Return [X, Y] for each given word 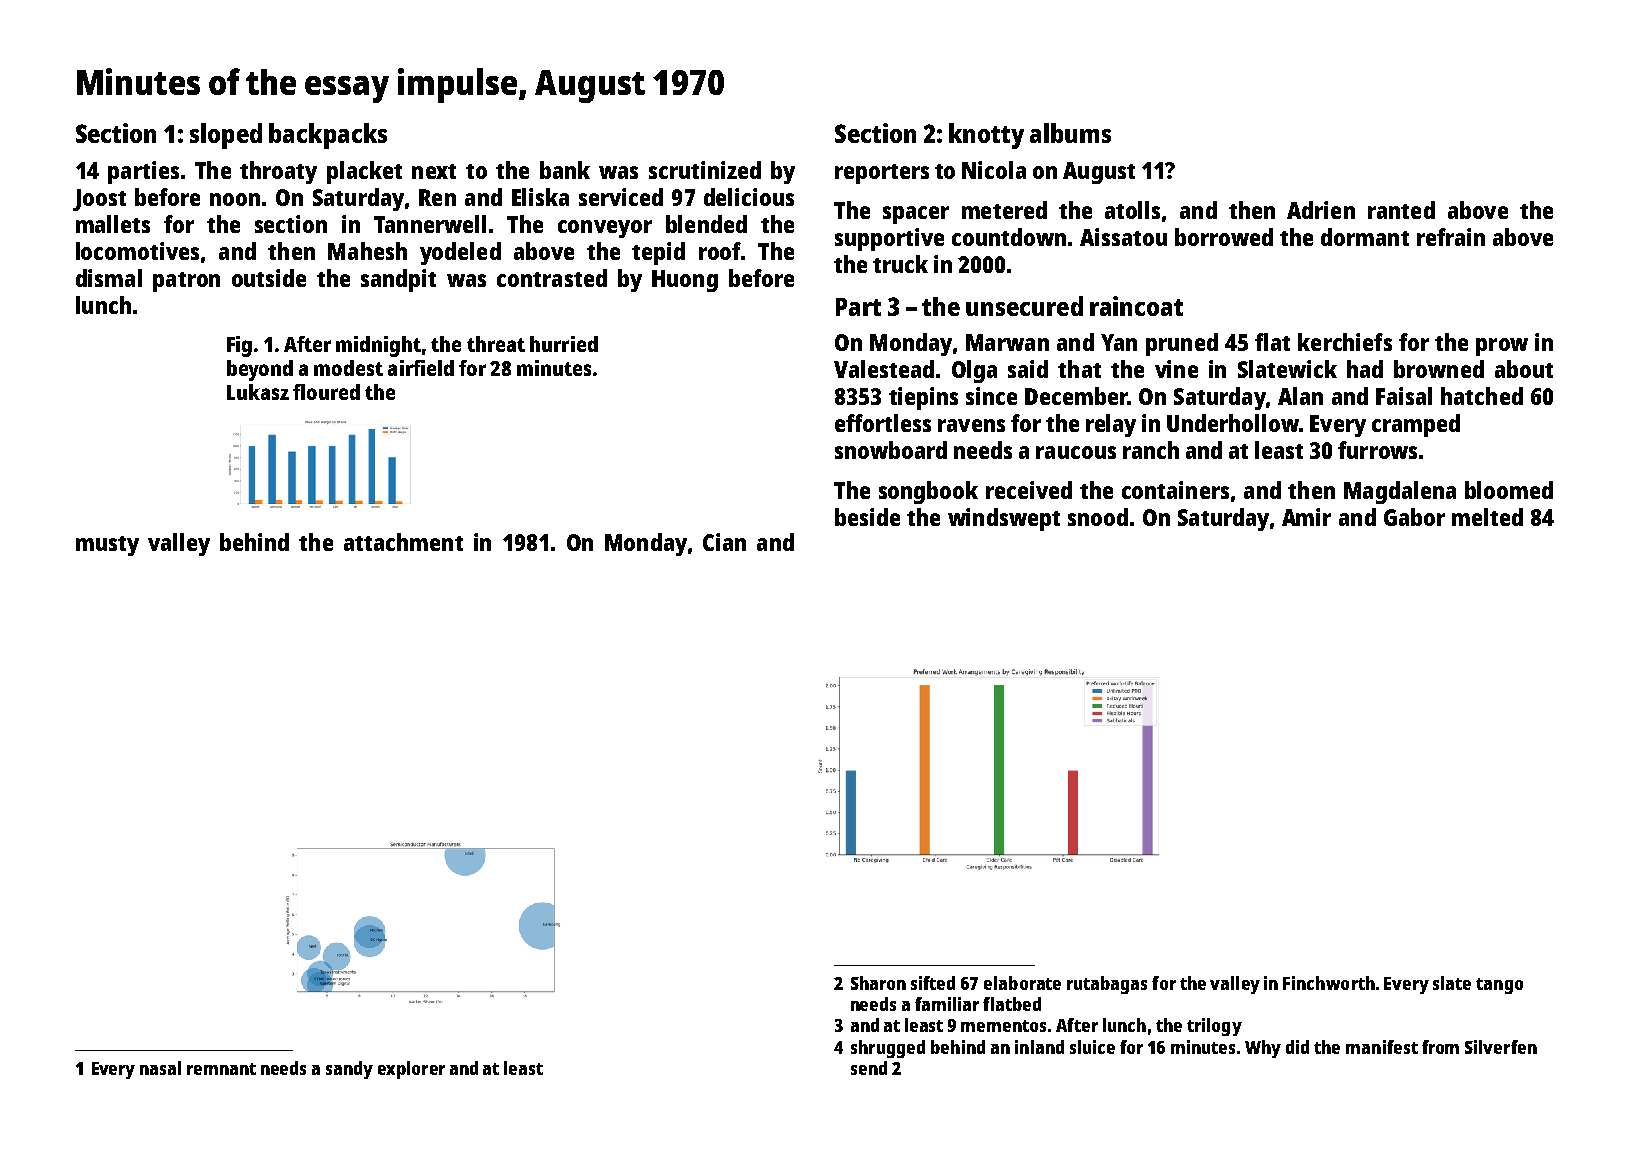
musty [107, 546]
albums [1070, 133]
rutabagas [1107, 985]
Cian [724, 542]
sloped [226, 136]
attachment [403, 542]
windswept [1004, 519]
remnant [221, 1069]
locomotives [137, 251]
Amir [1306, 517]
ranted [1401, 210]
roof [720, 251]
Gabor [1414, 517]
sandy [349, 1070]
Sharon [878, 983]
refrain [1451, 237]
